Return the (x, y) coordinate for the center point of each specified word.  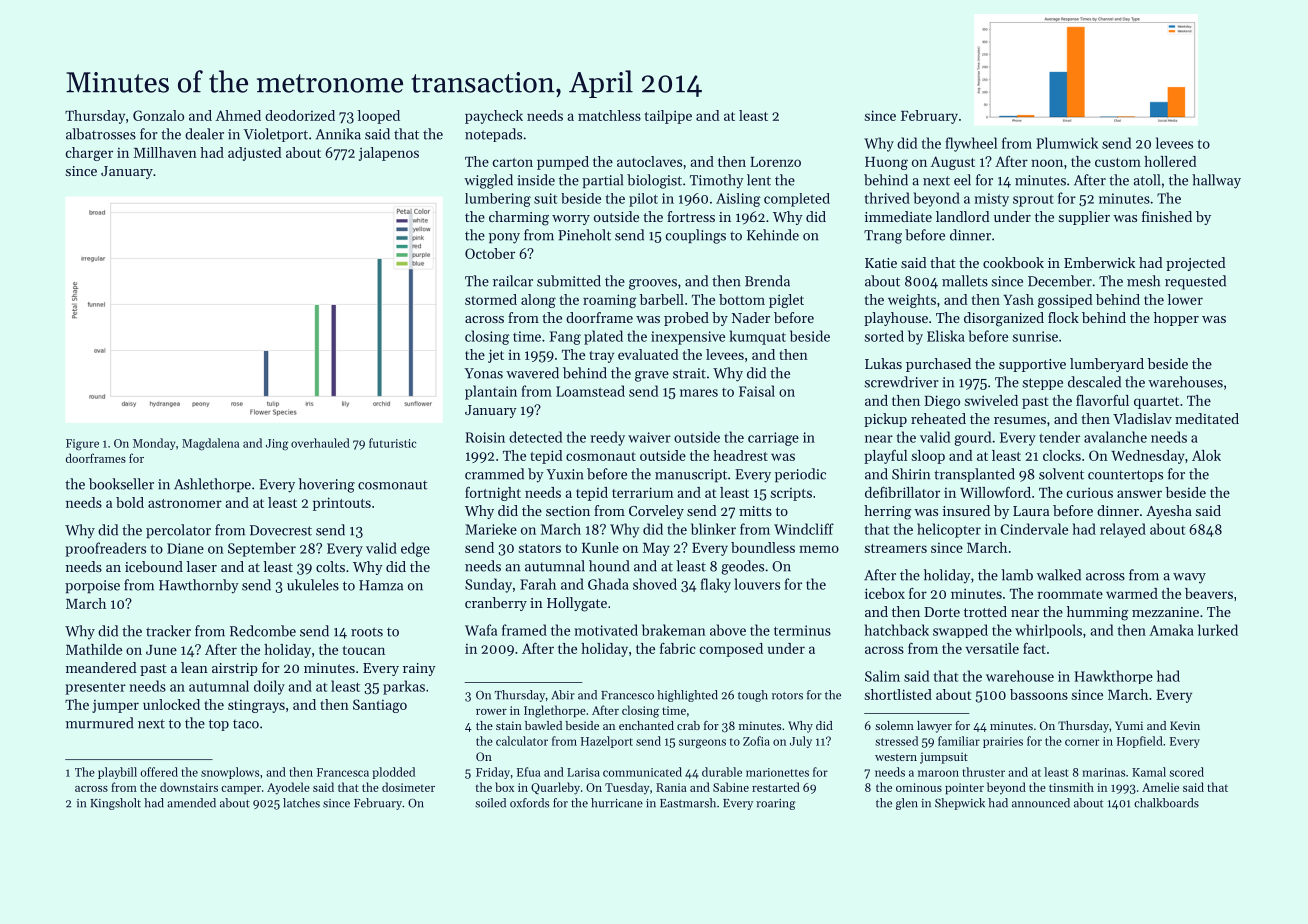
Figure (82, 445)
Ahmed (238, 115)
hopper (1176, 319)
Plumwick (1067, 143)
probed (686, 319)
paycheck (494, 117)
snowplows (230, 773)
